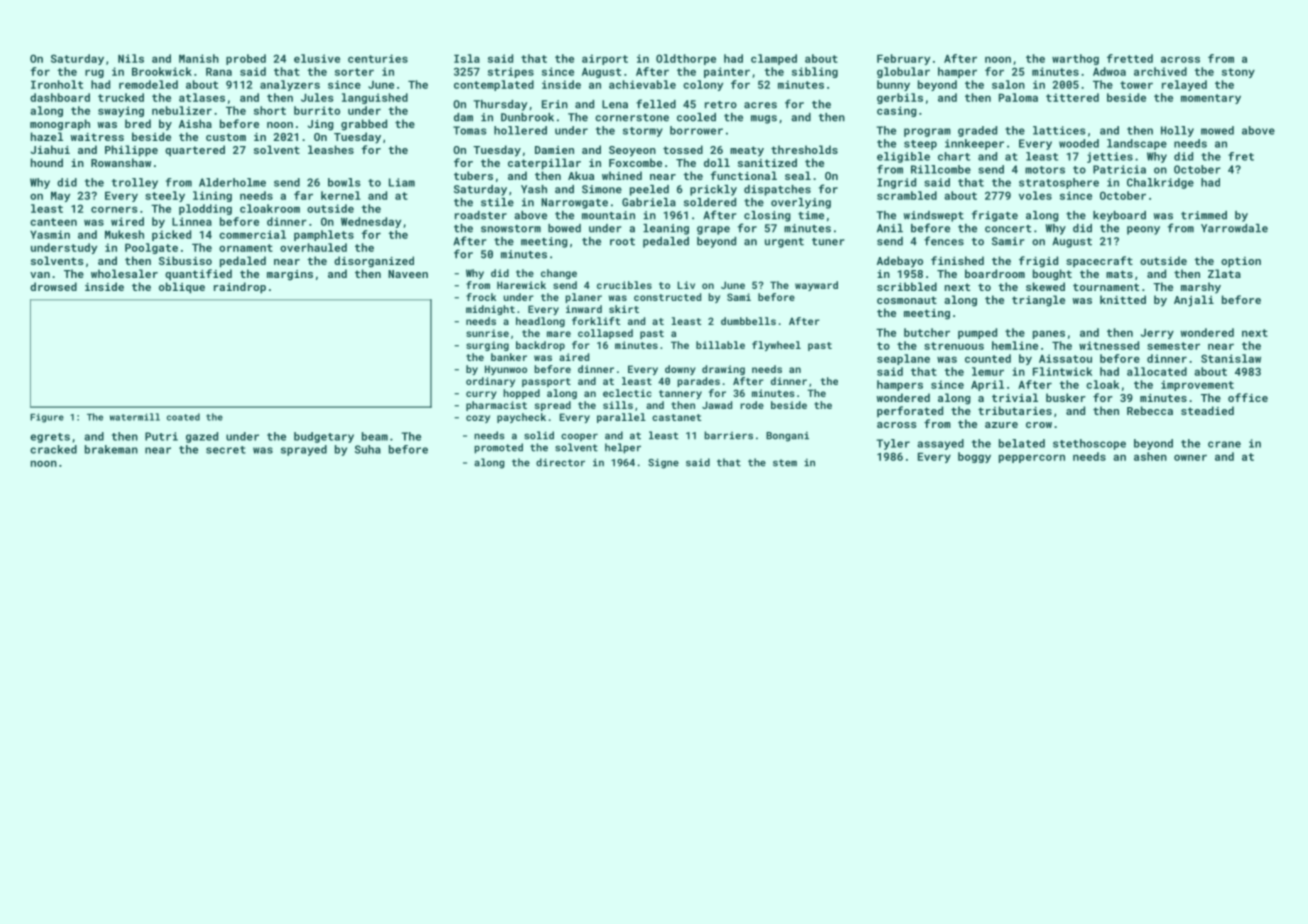  I want to click on headlong, so click(540, 322).
